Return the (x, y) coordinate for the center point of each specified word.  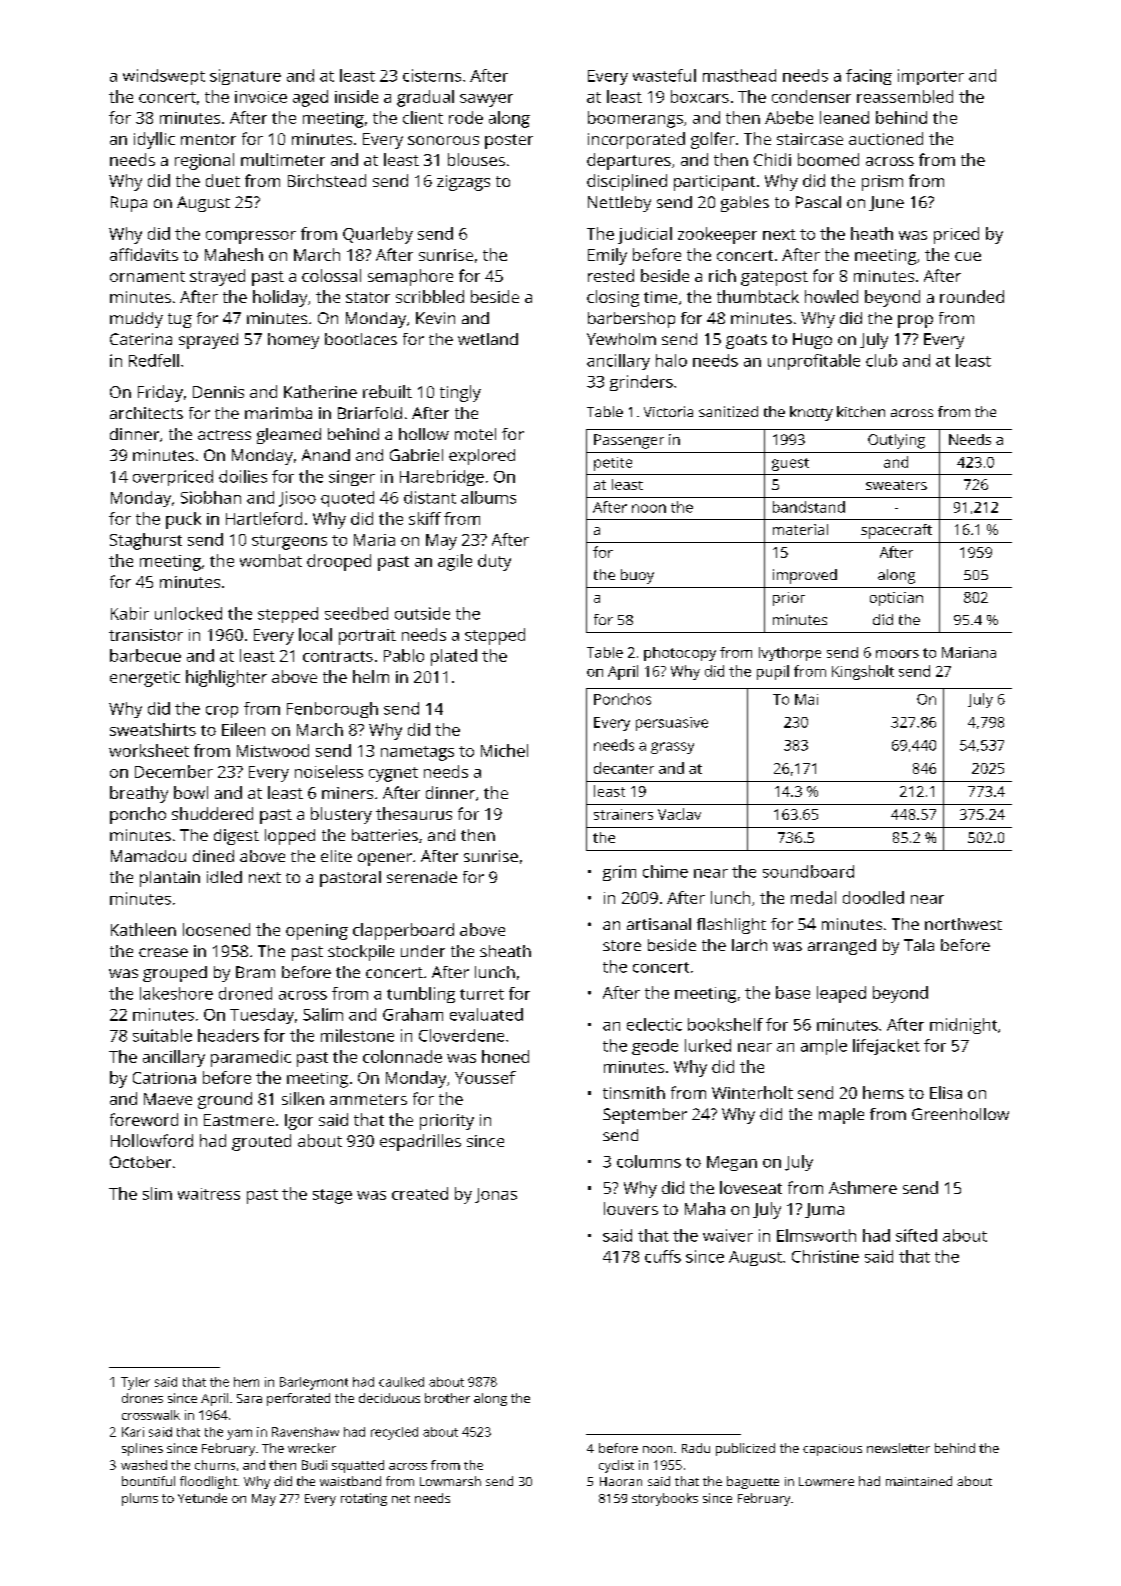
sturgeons (289, 542)
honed (505, 1056)
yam (239, 1434)
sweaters (896, 485)
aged (310, 98)
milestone (357, 1035)
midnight (963, 1026)
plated (454, 657)
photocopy (680, 654)
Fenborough (332, 710)
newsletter (898, 1448)
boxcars (700, 96)
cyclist (616, 1466)
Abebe (789, 117)
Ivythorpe (790, 654)
